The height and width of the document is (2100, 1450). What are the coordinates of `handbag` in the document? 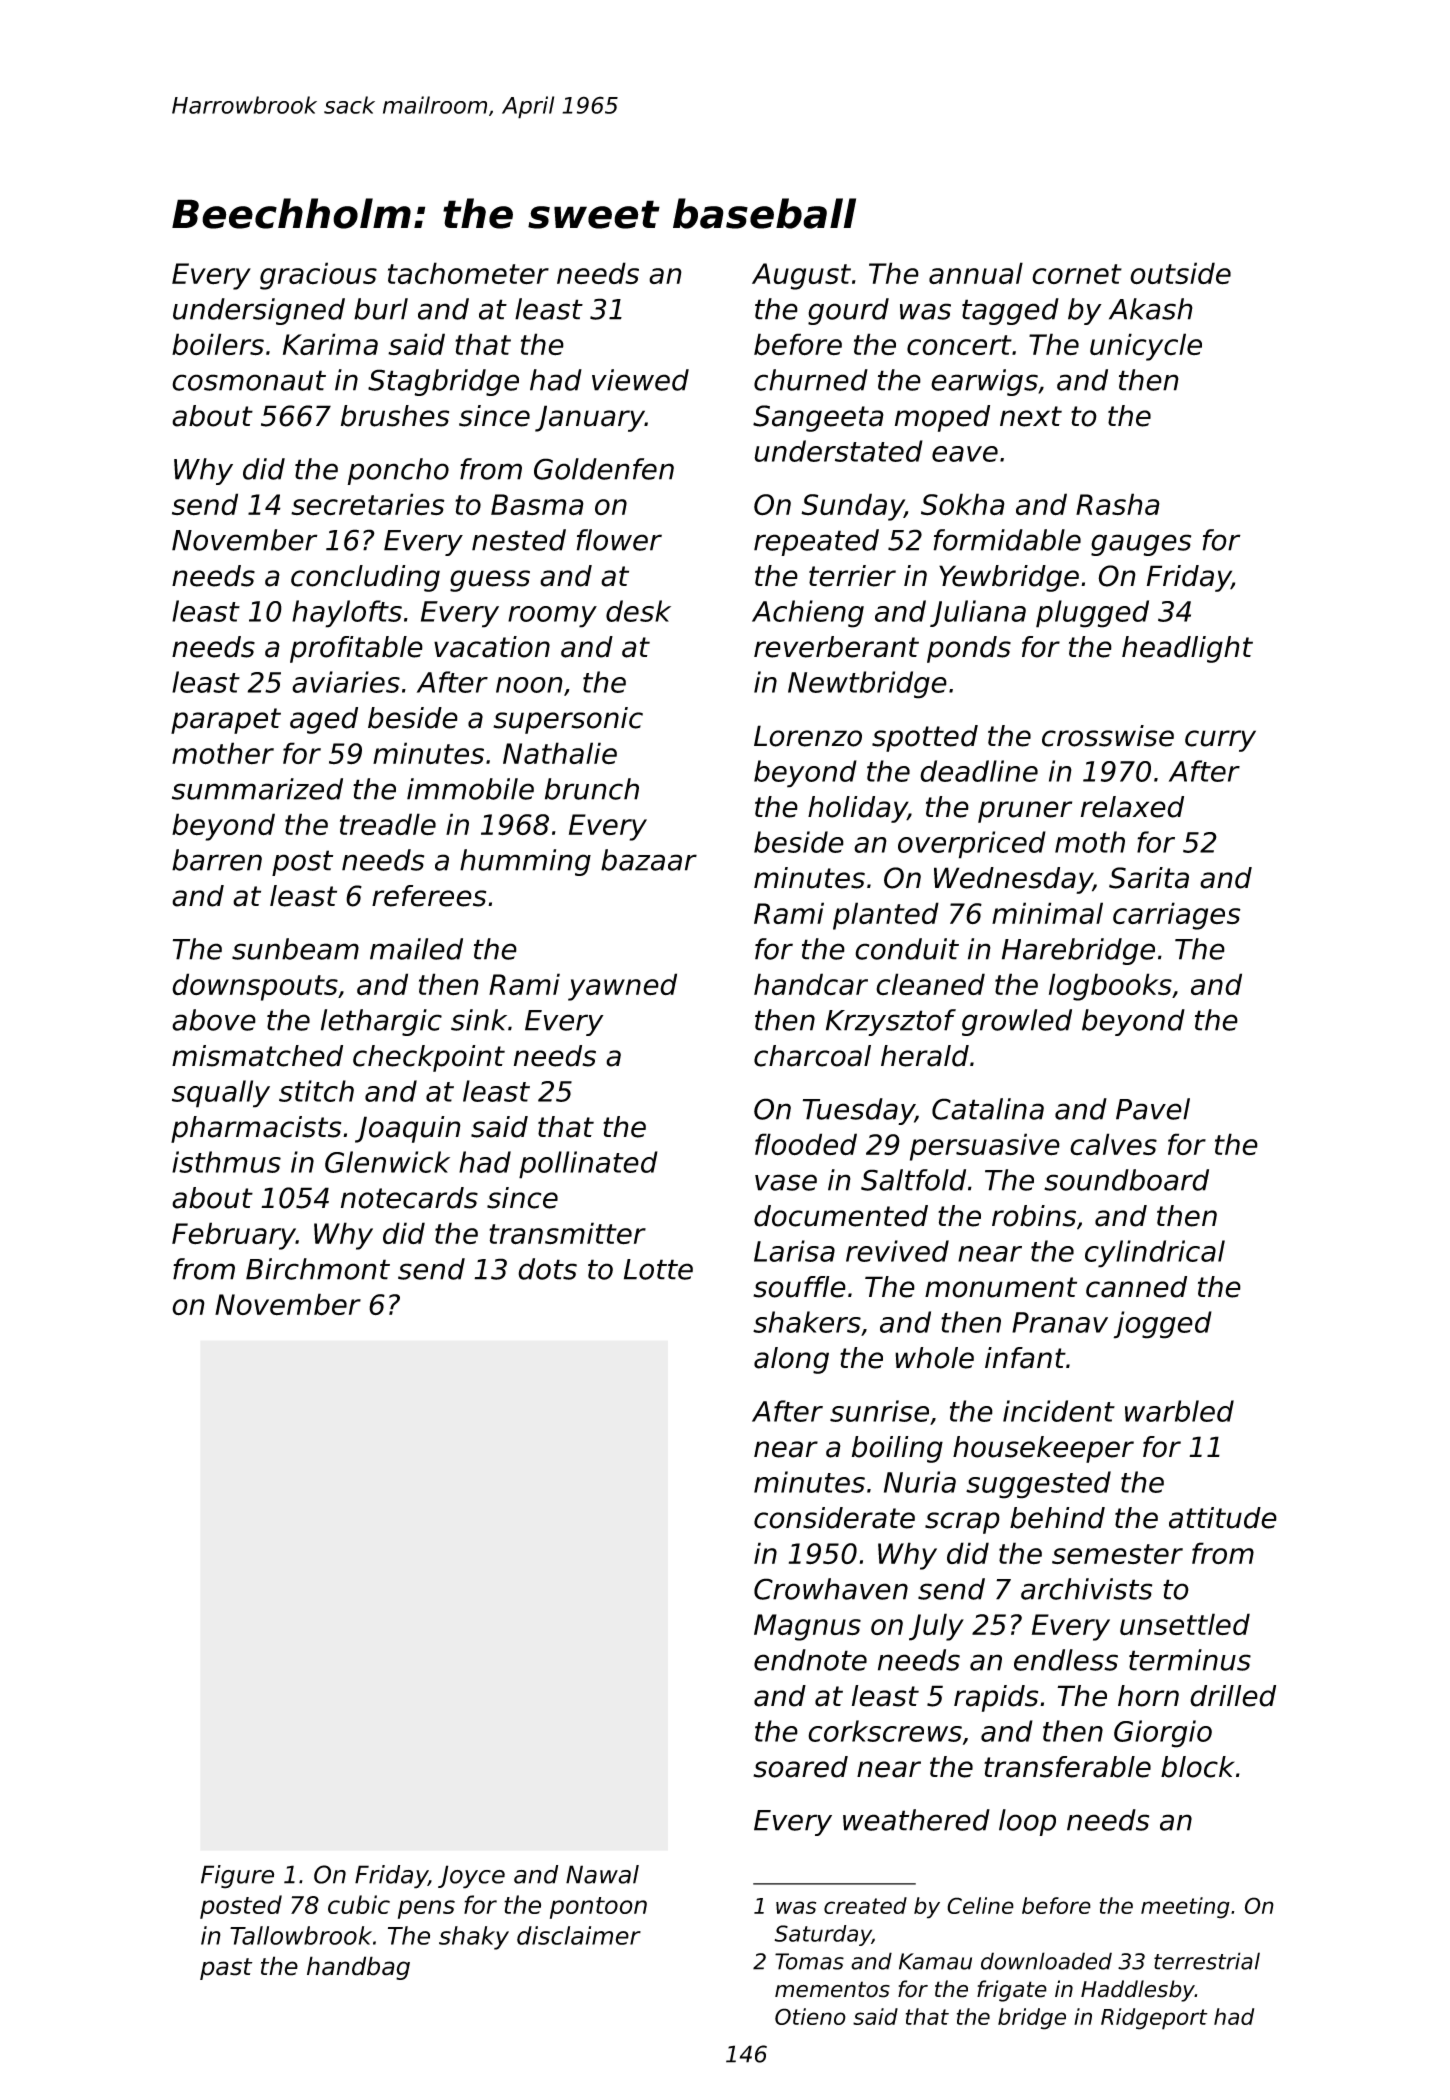 It's located at (358, 1968).
